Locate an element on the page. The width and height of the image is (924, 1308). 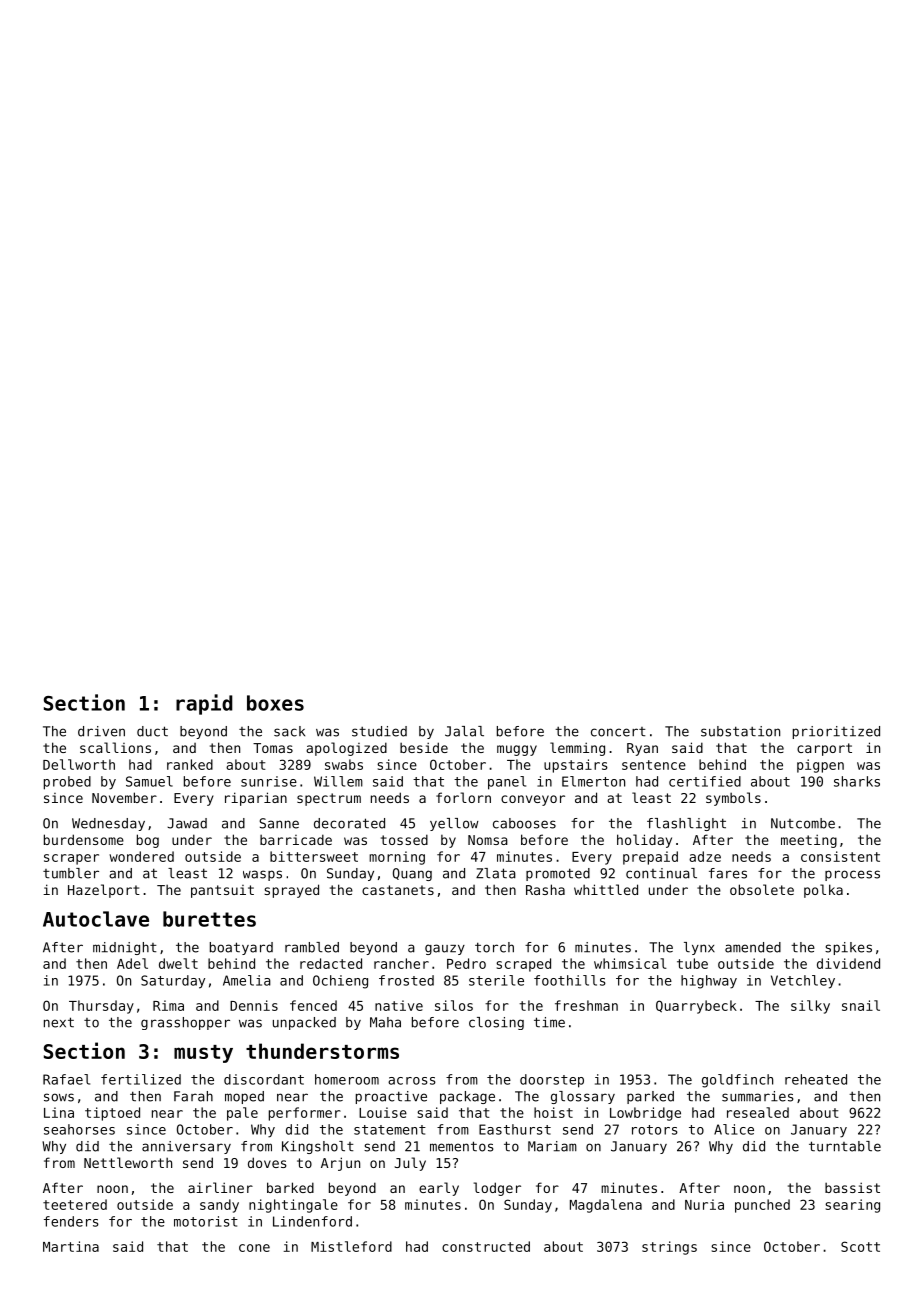
Martina is located at coordinates (71, 1246).
